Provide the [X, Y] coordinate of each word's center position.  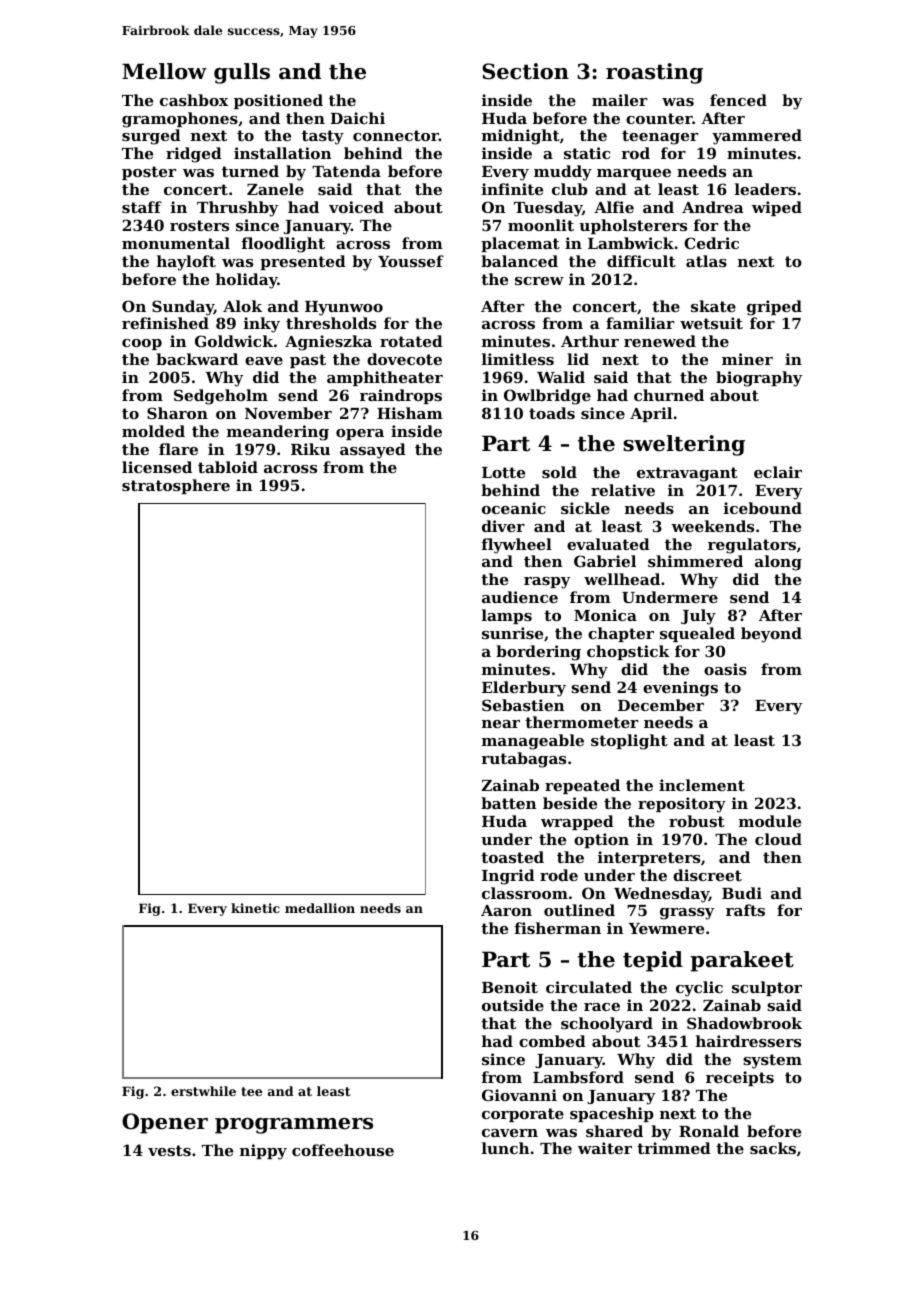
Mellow [164, 71]
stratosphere [176, 486]
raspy [547, 583]
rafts [745, 910]
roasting [654, 73]
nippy [263, 1152]
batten [508, 803]
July [698, 617]
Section [525, 71]
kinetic [255, 908]
